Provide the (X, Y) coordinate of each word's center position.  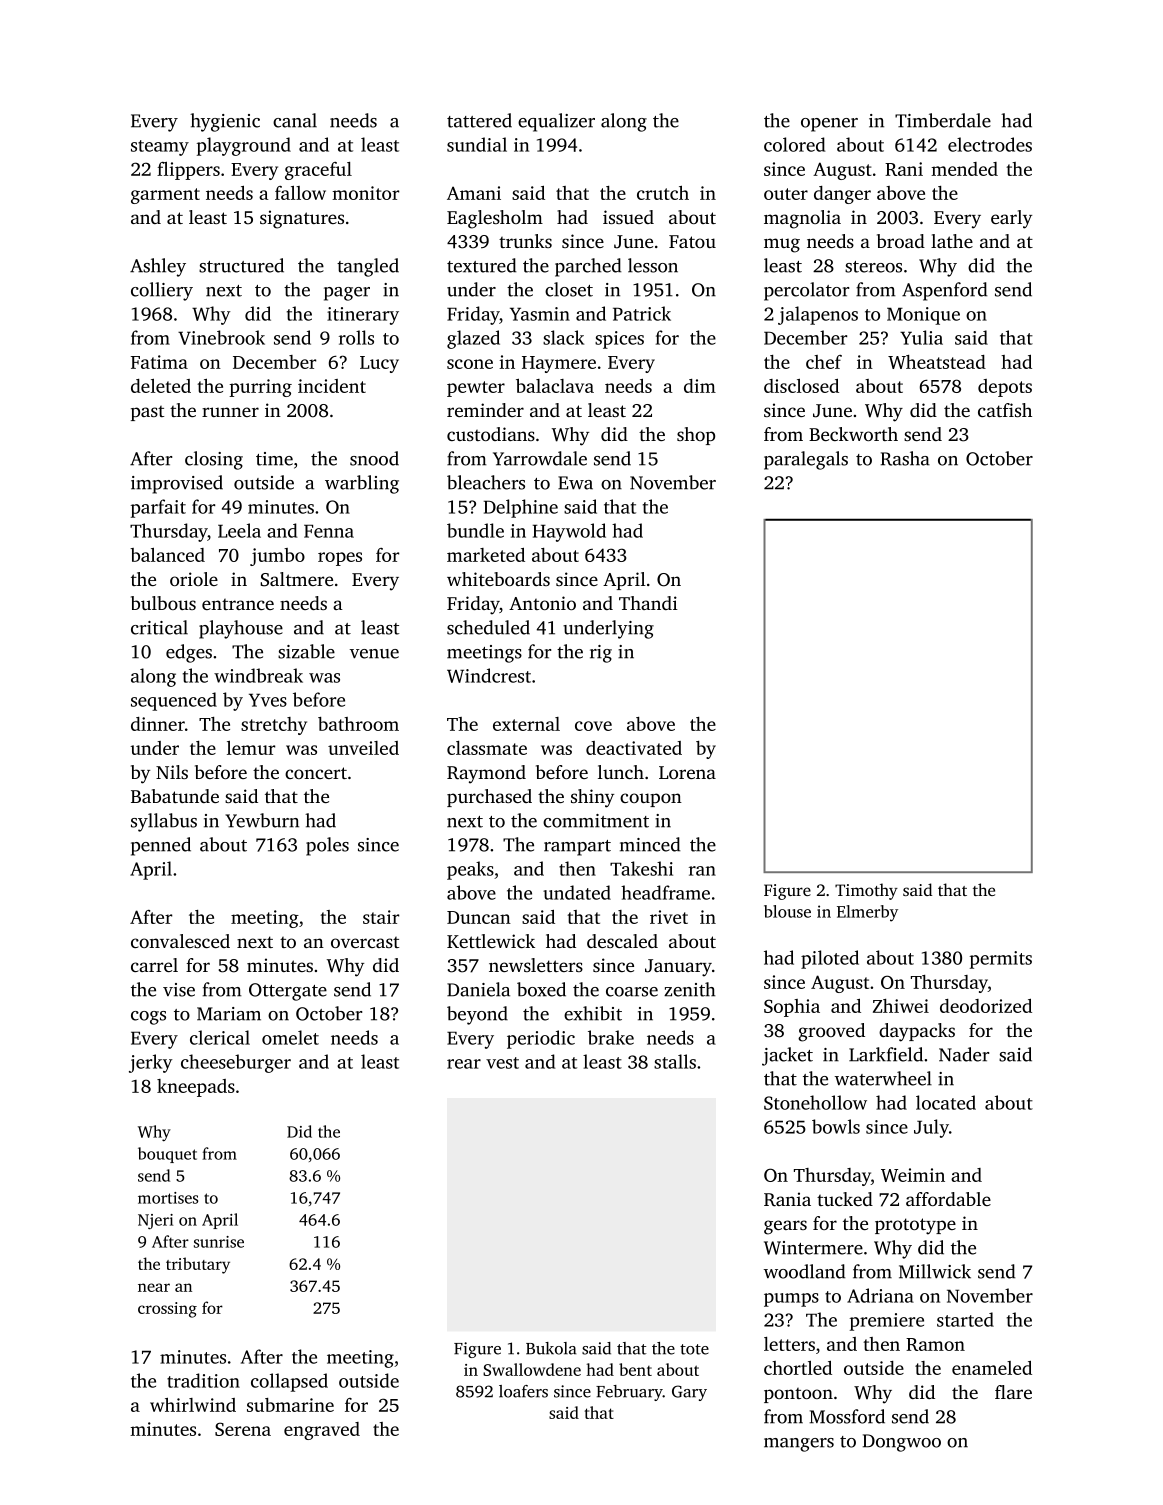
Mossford (847, 1416)
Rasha (905, 458)
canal (295, 120)
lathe (952, 241)
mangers (799, 1445)
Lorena (687, 772)
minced (650, 844)
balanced (167, 555)
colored (794, 144)
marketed (486, 555)
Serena (243, 1429)
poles (327, 846)
